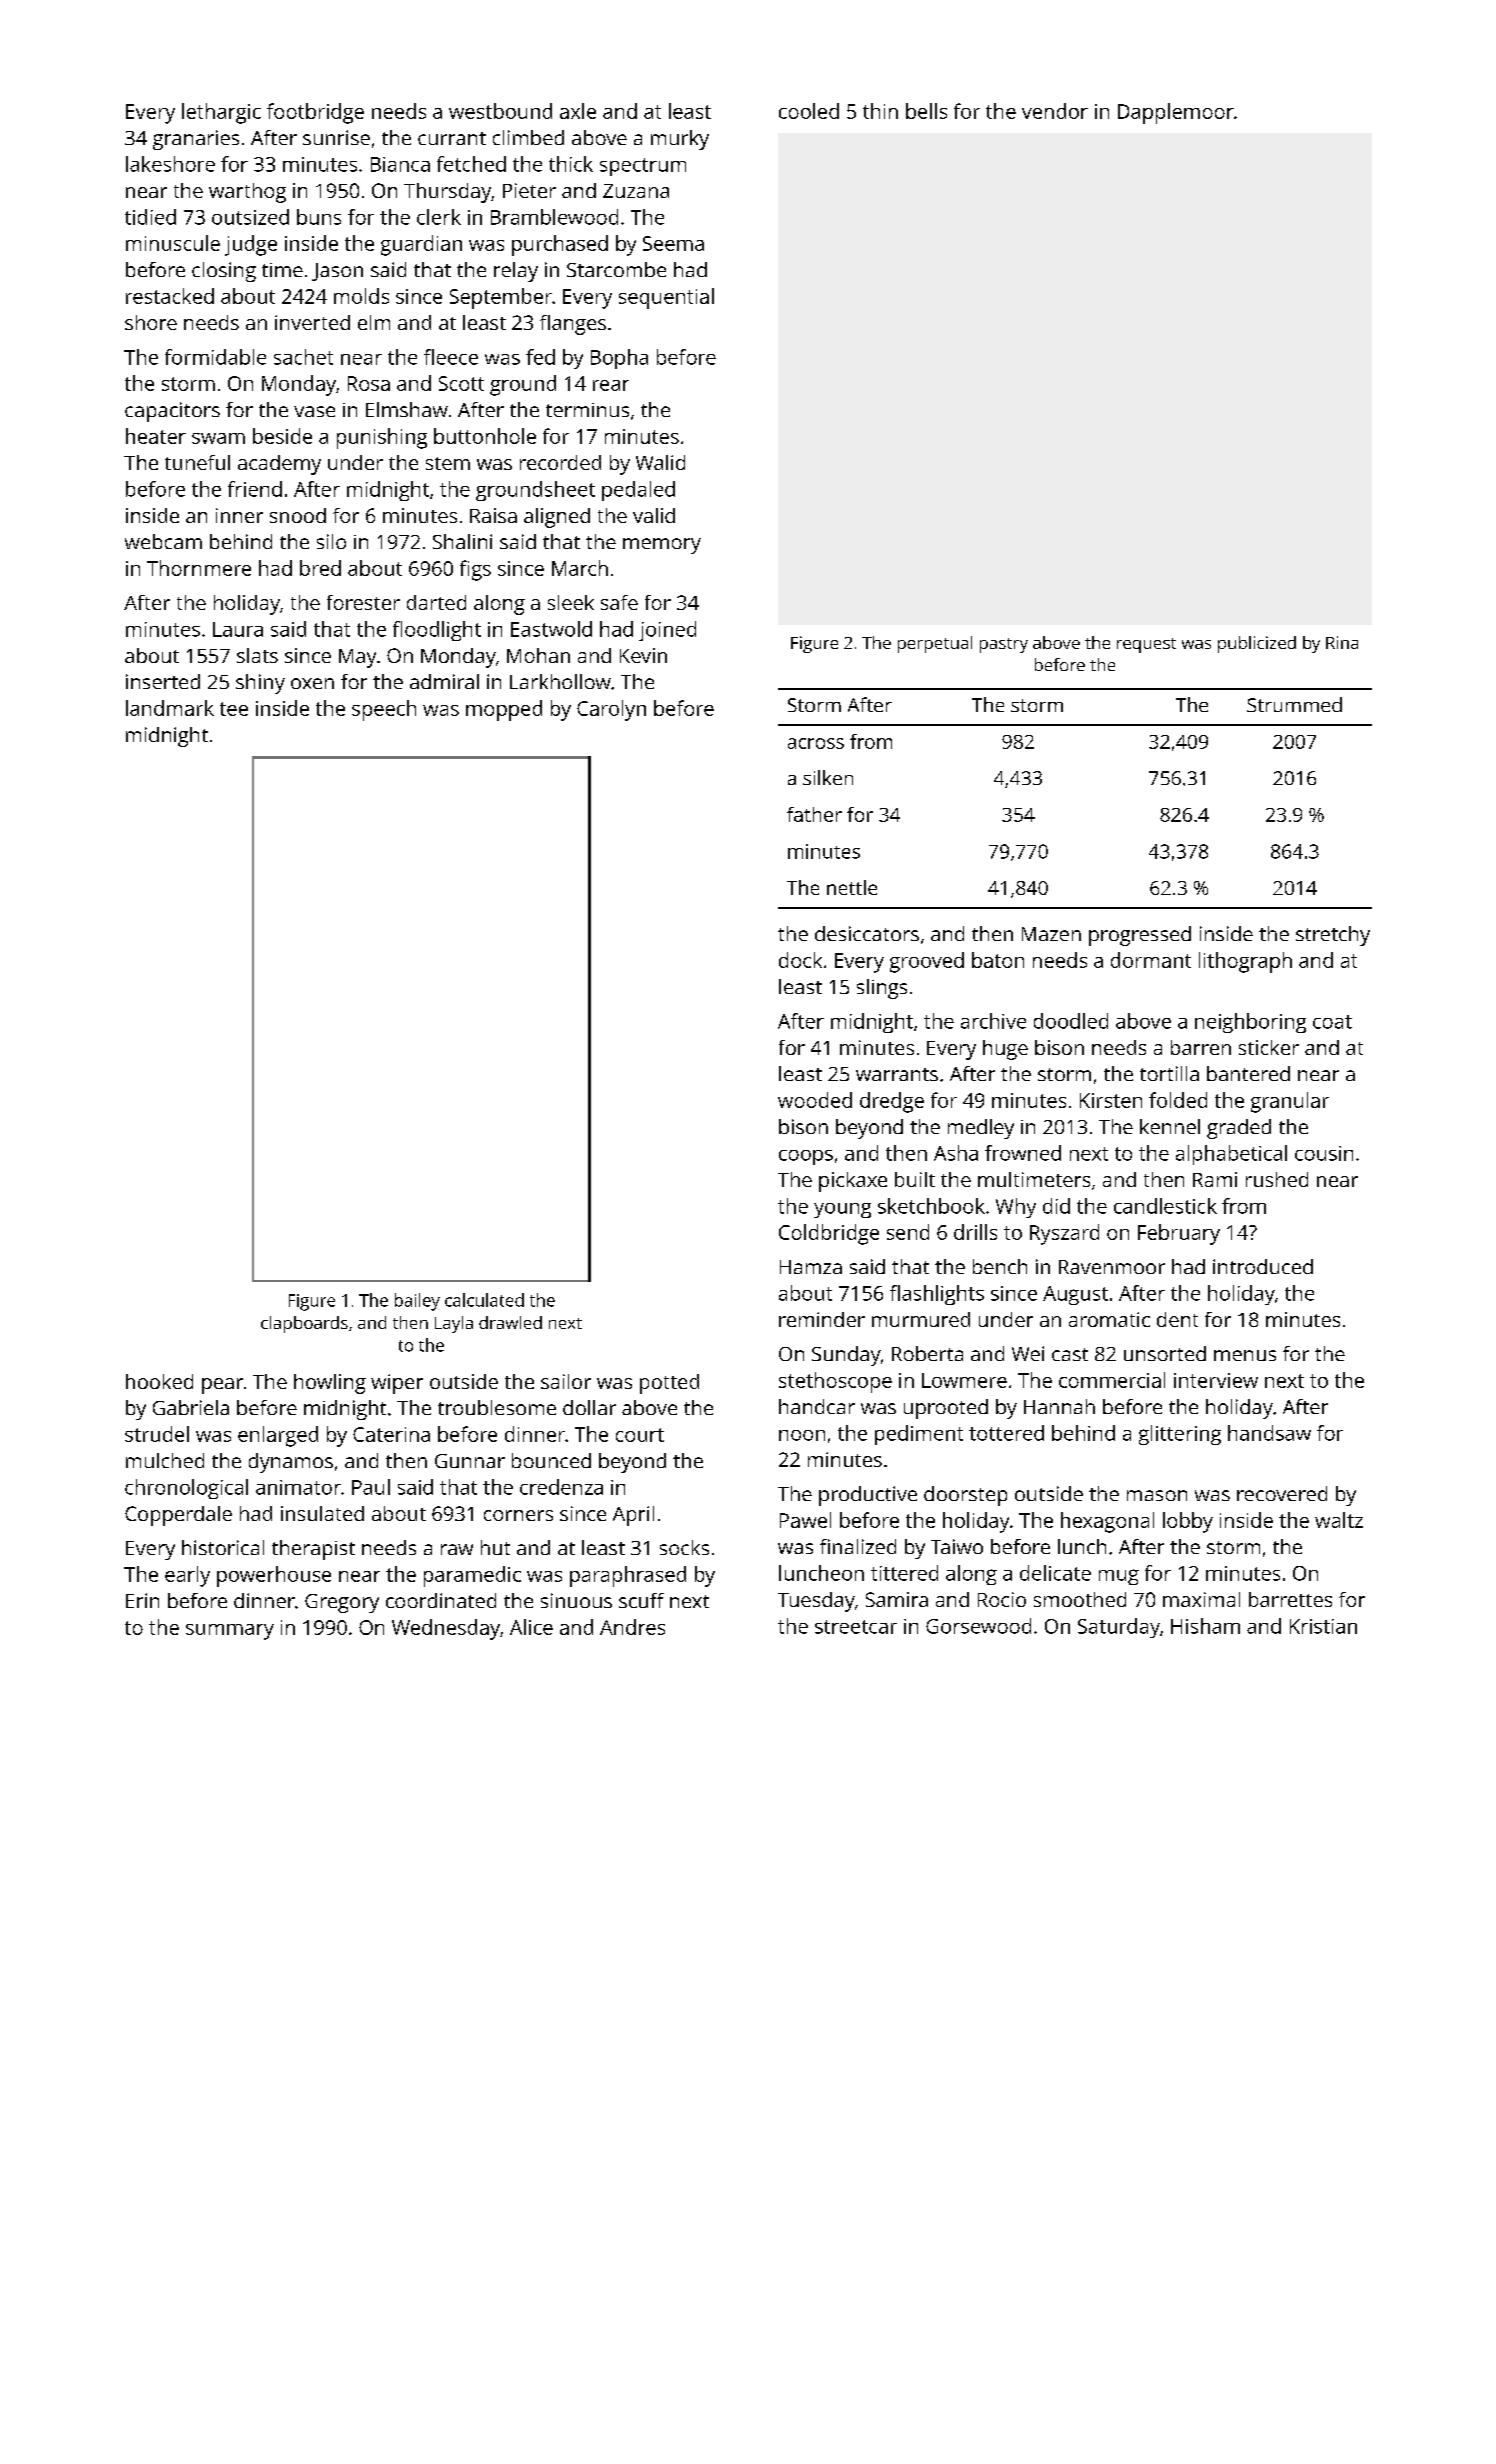 Image resolution: width=1496 pixels, height=2464 pixels. Describe the element at coordinates (230, 1632) in the screenshot. I see `summary` at that location.
